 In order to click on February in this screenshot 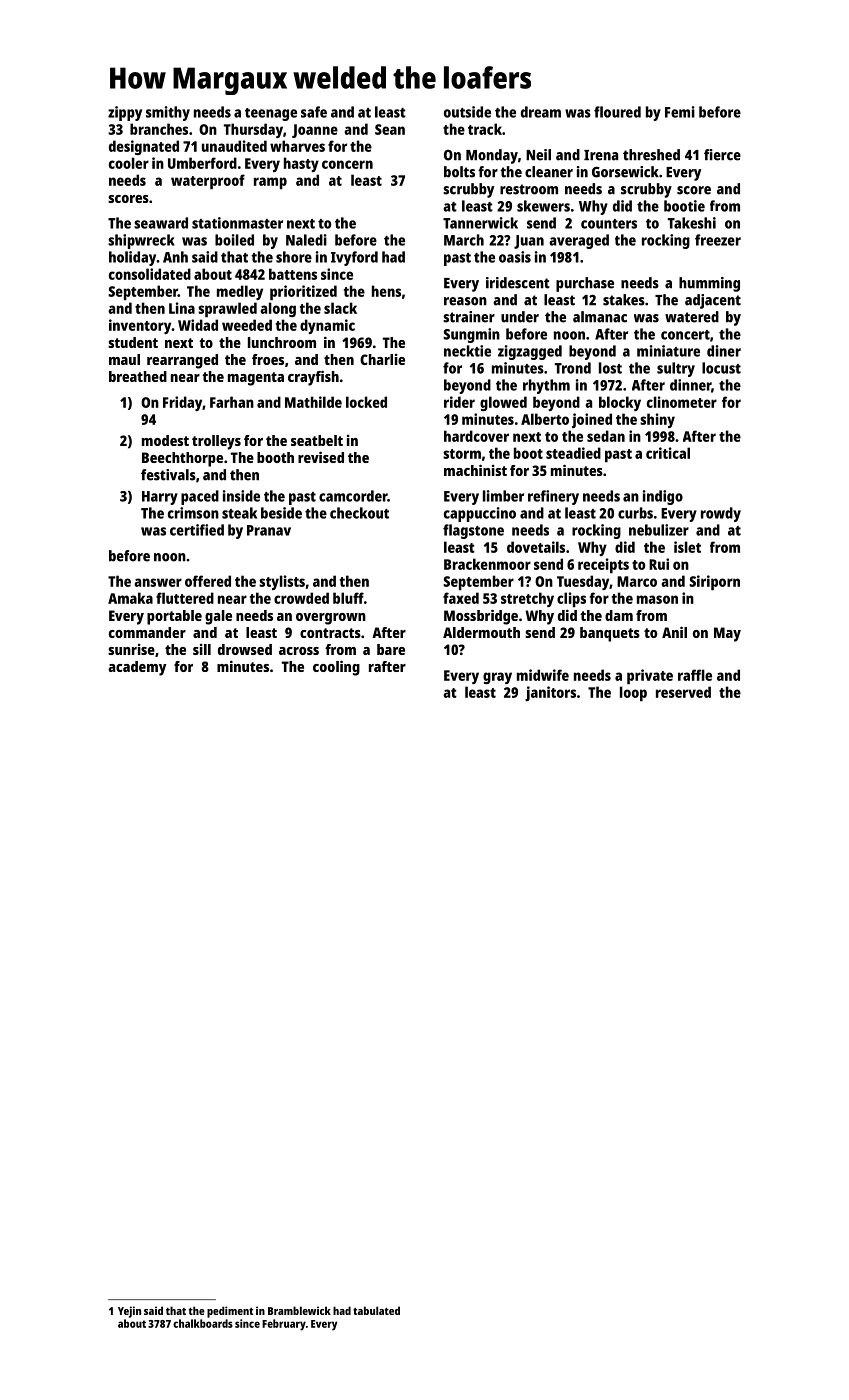, I will do `click(284, 1325)`.
